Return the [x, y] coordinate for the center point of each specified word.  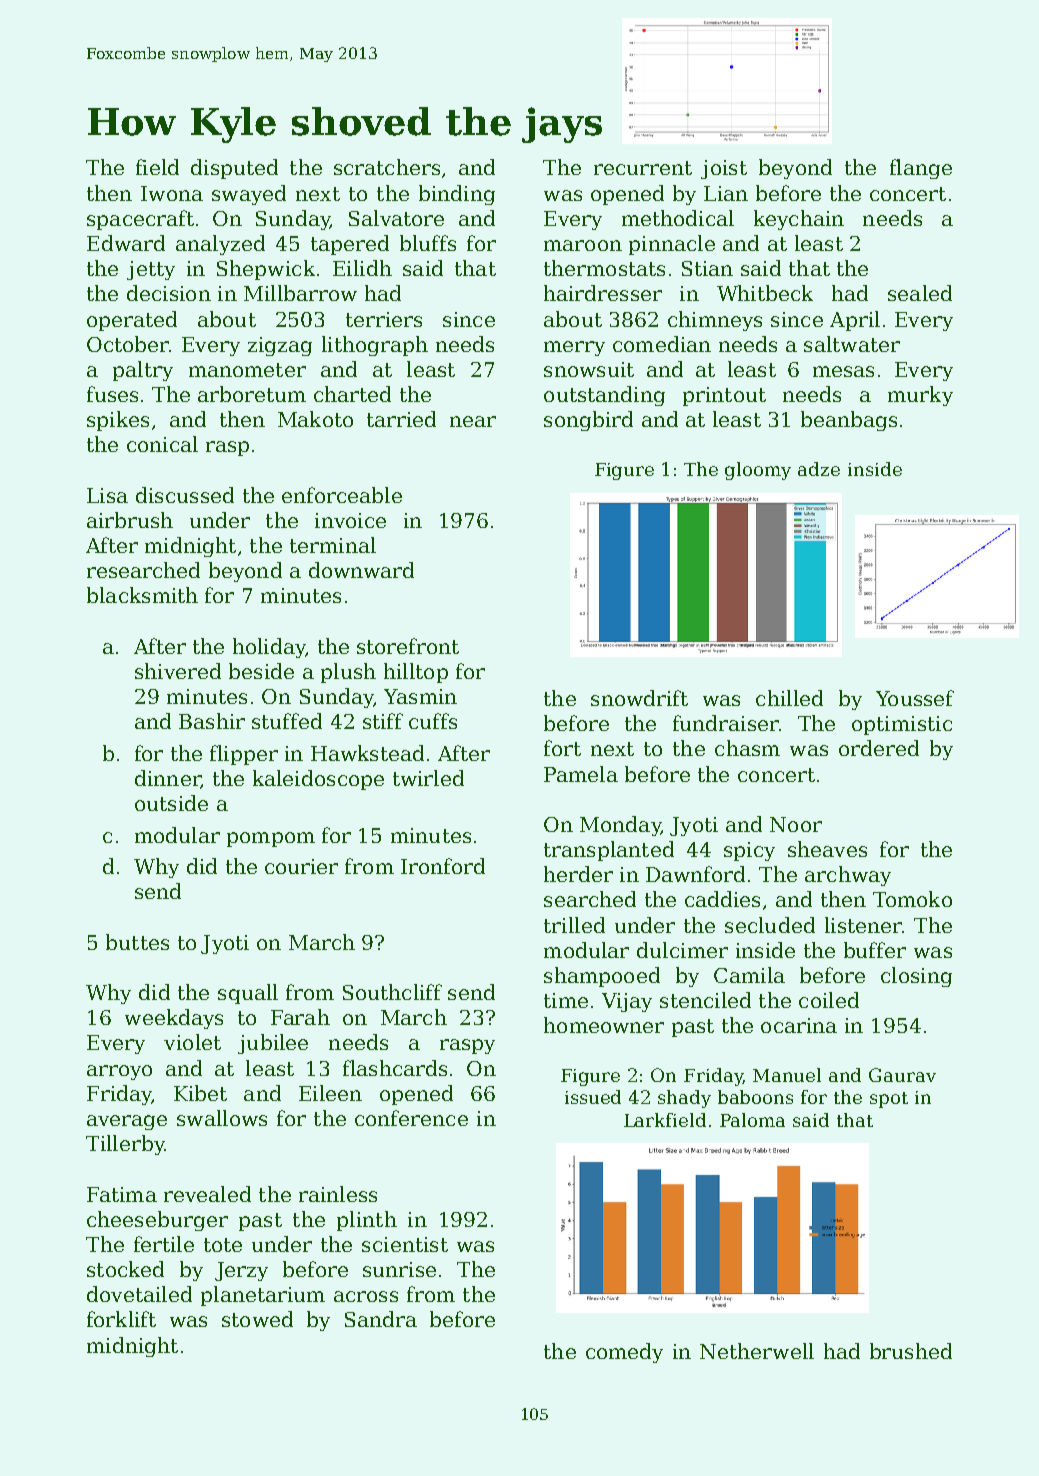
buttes [137, 942]
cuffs [433, 721]
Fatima [122, 1194]
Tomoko [912, 899]
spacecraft [140, 220]
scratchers [387, 167]
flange [921, 169]
